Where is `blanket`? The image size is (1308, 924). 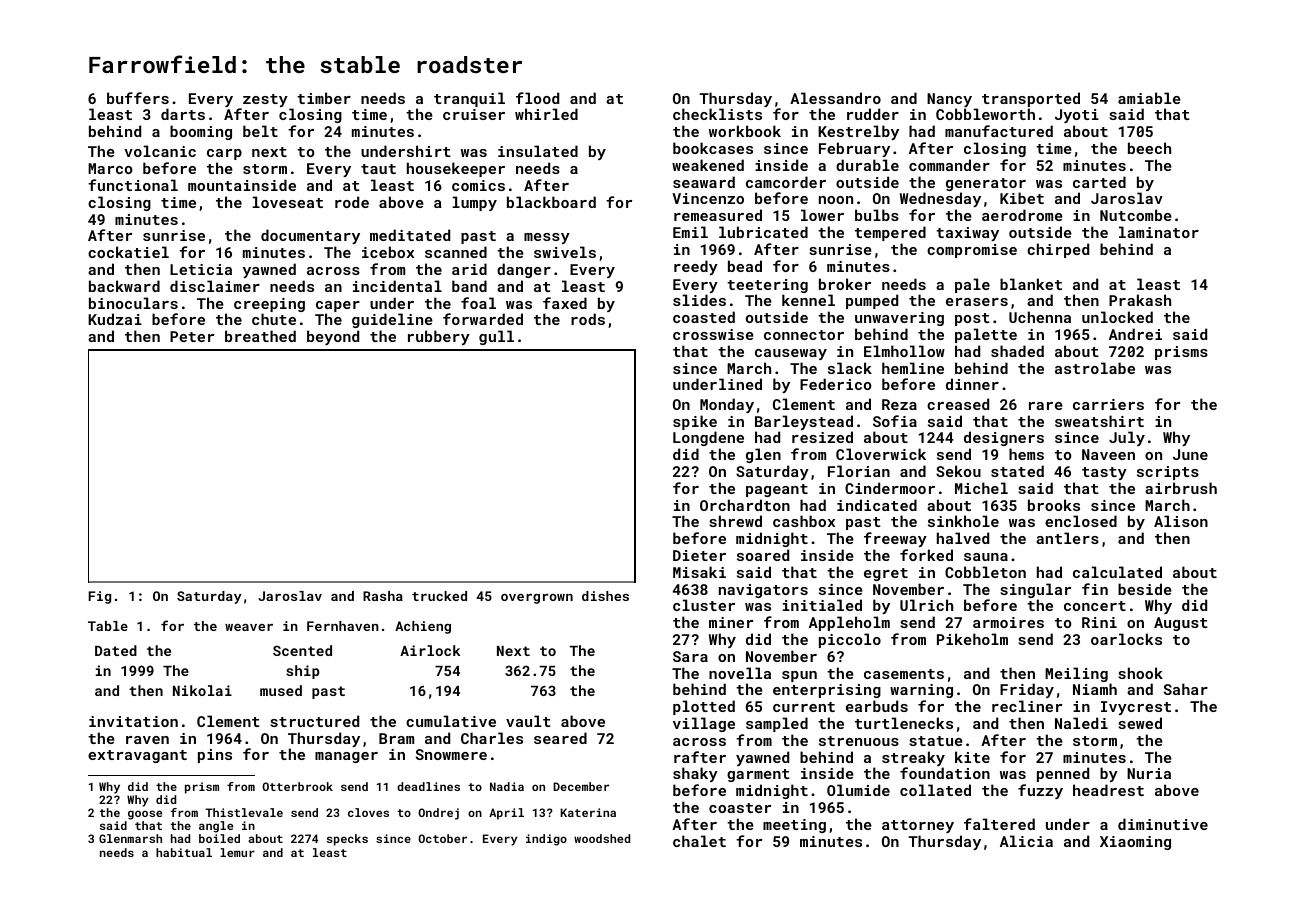
blanket is located at coordinates (1031, 284).
